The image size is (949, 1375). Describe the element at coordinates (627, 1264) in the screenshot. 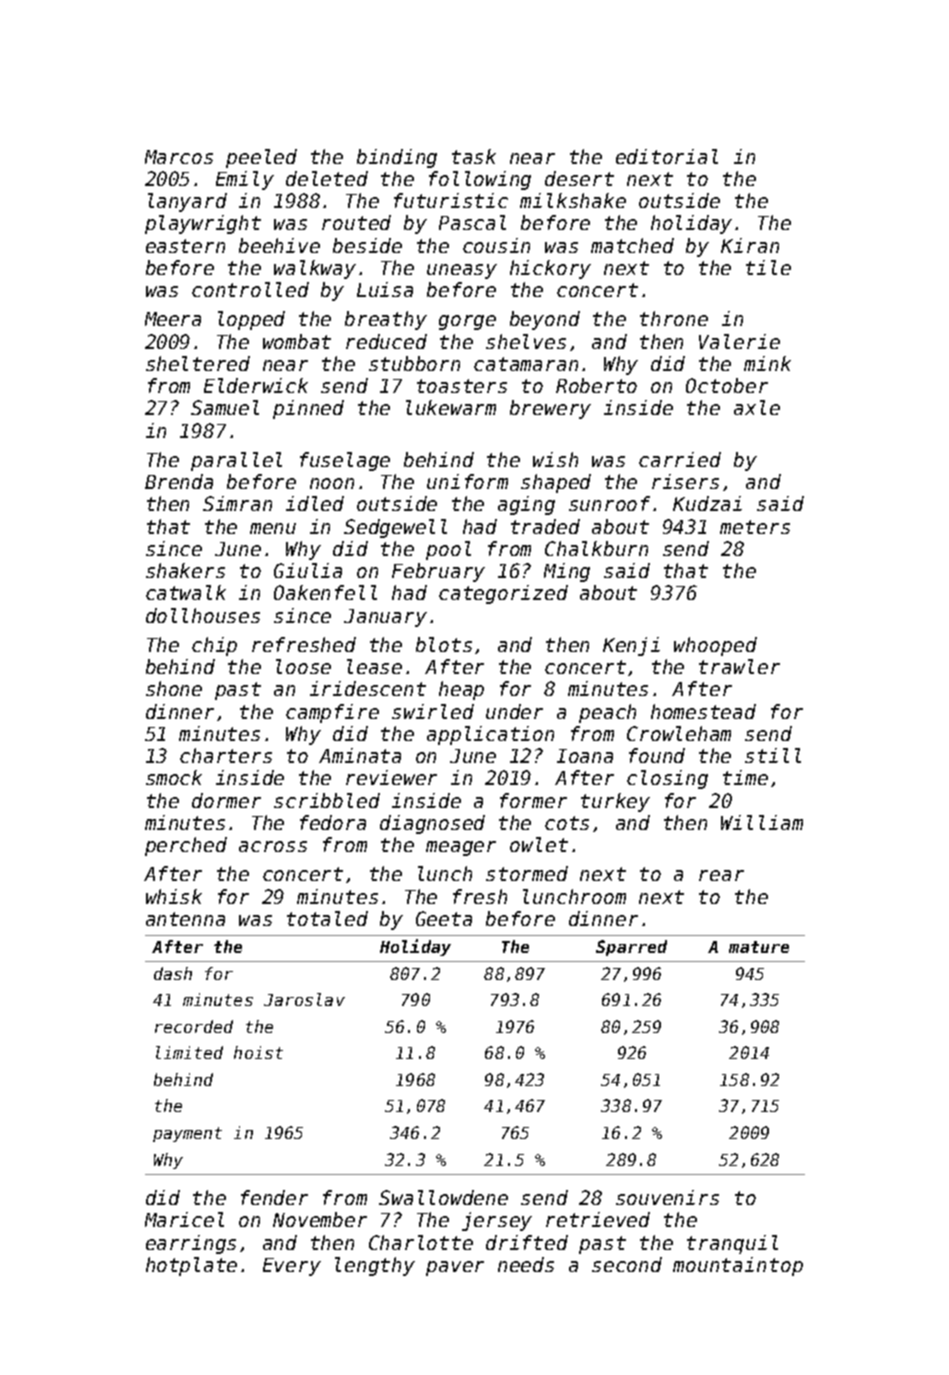

I see `second` at that location.
